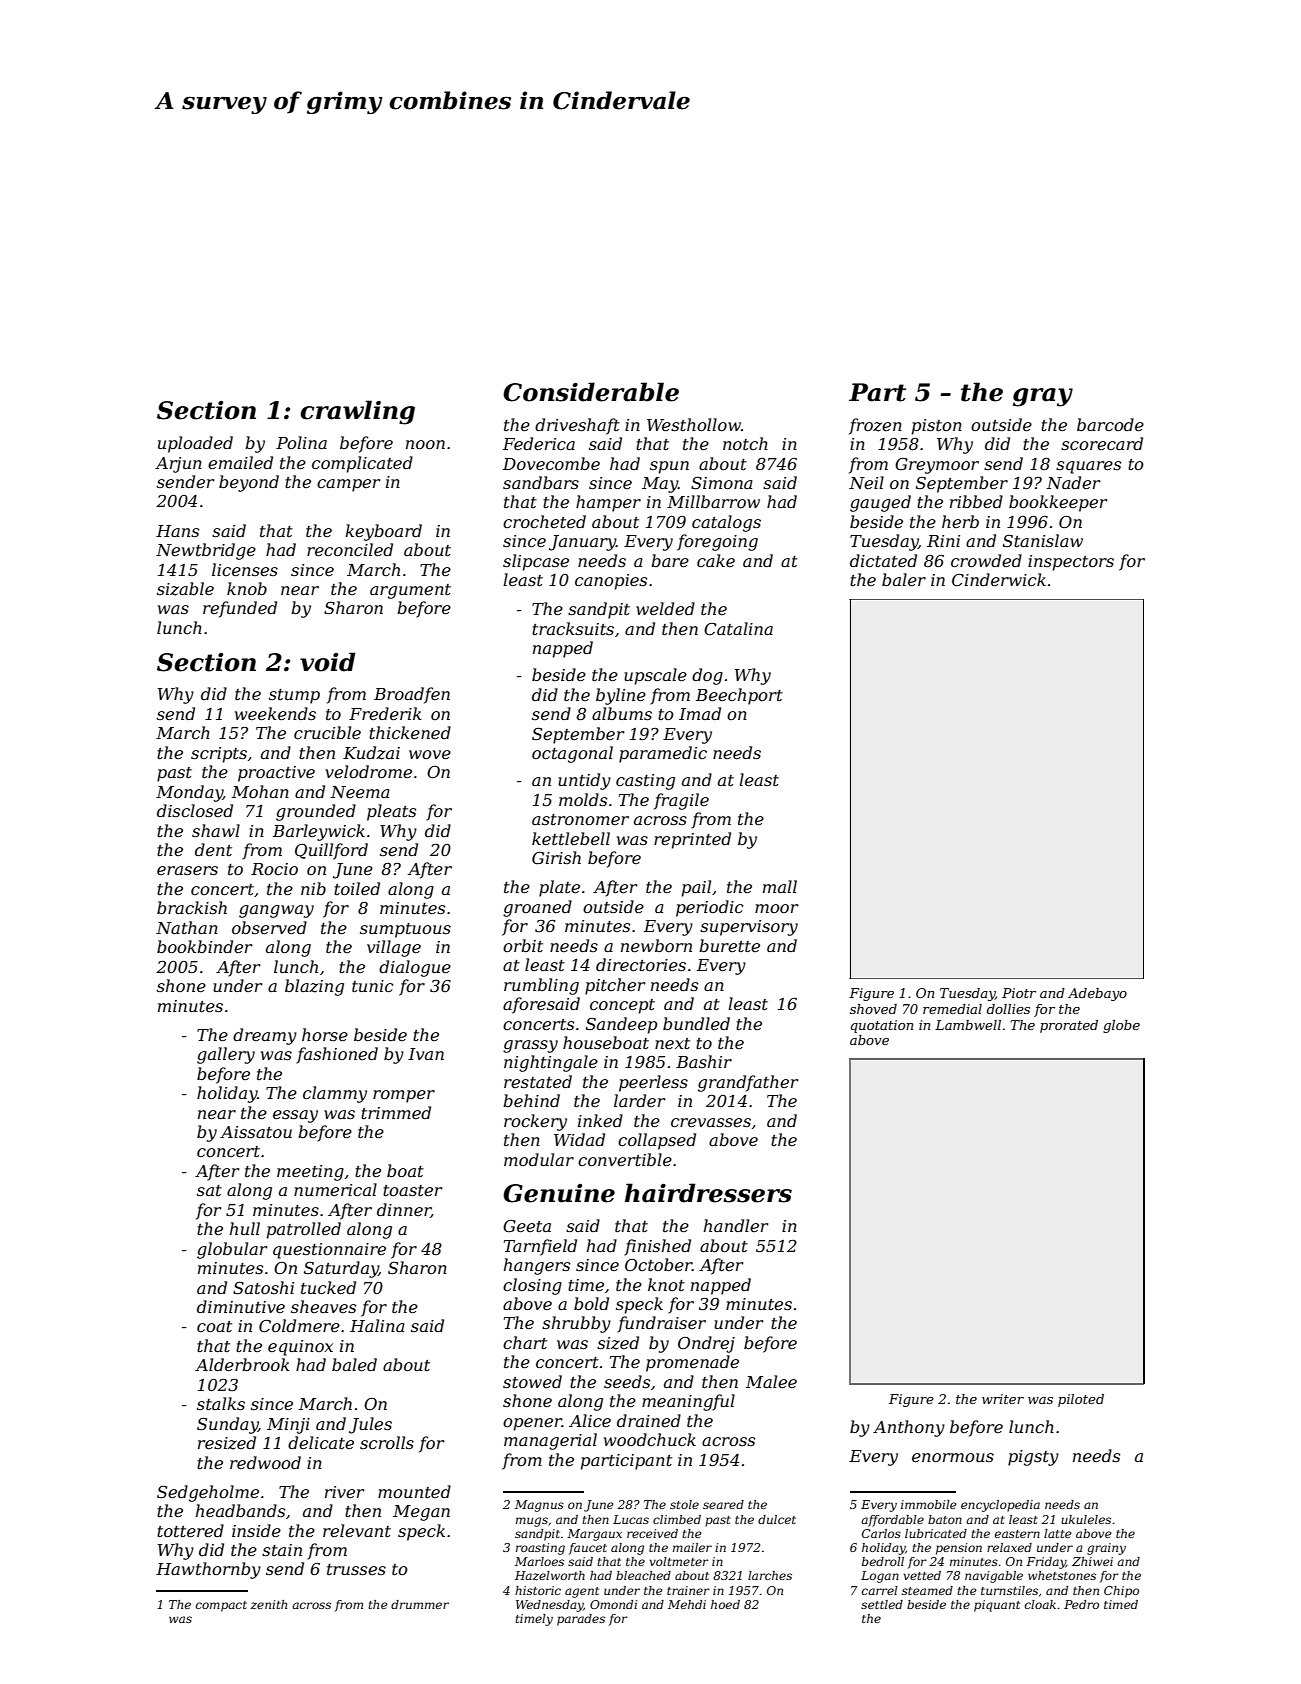 Image resolution: width=1301 pixels, height=1684 pixels. Describe the element at coordinates (265, 1462) in the image. I see `redwood` at that location.
